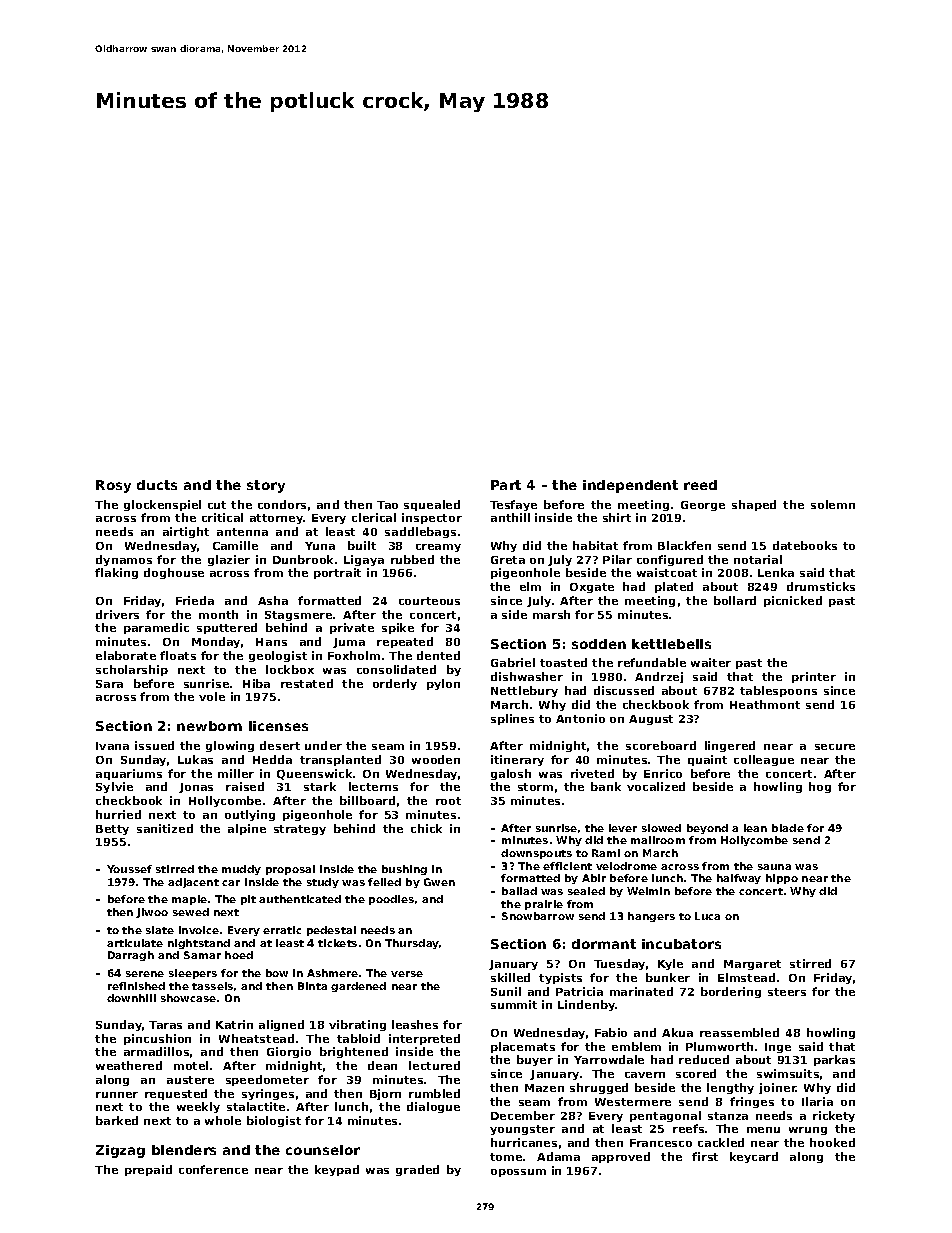  Describe the element at coordinates (700, 485) in the screenshot. I see `reed` at that location.
